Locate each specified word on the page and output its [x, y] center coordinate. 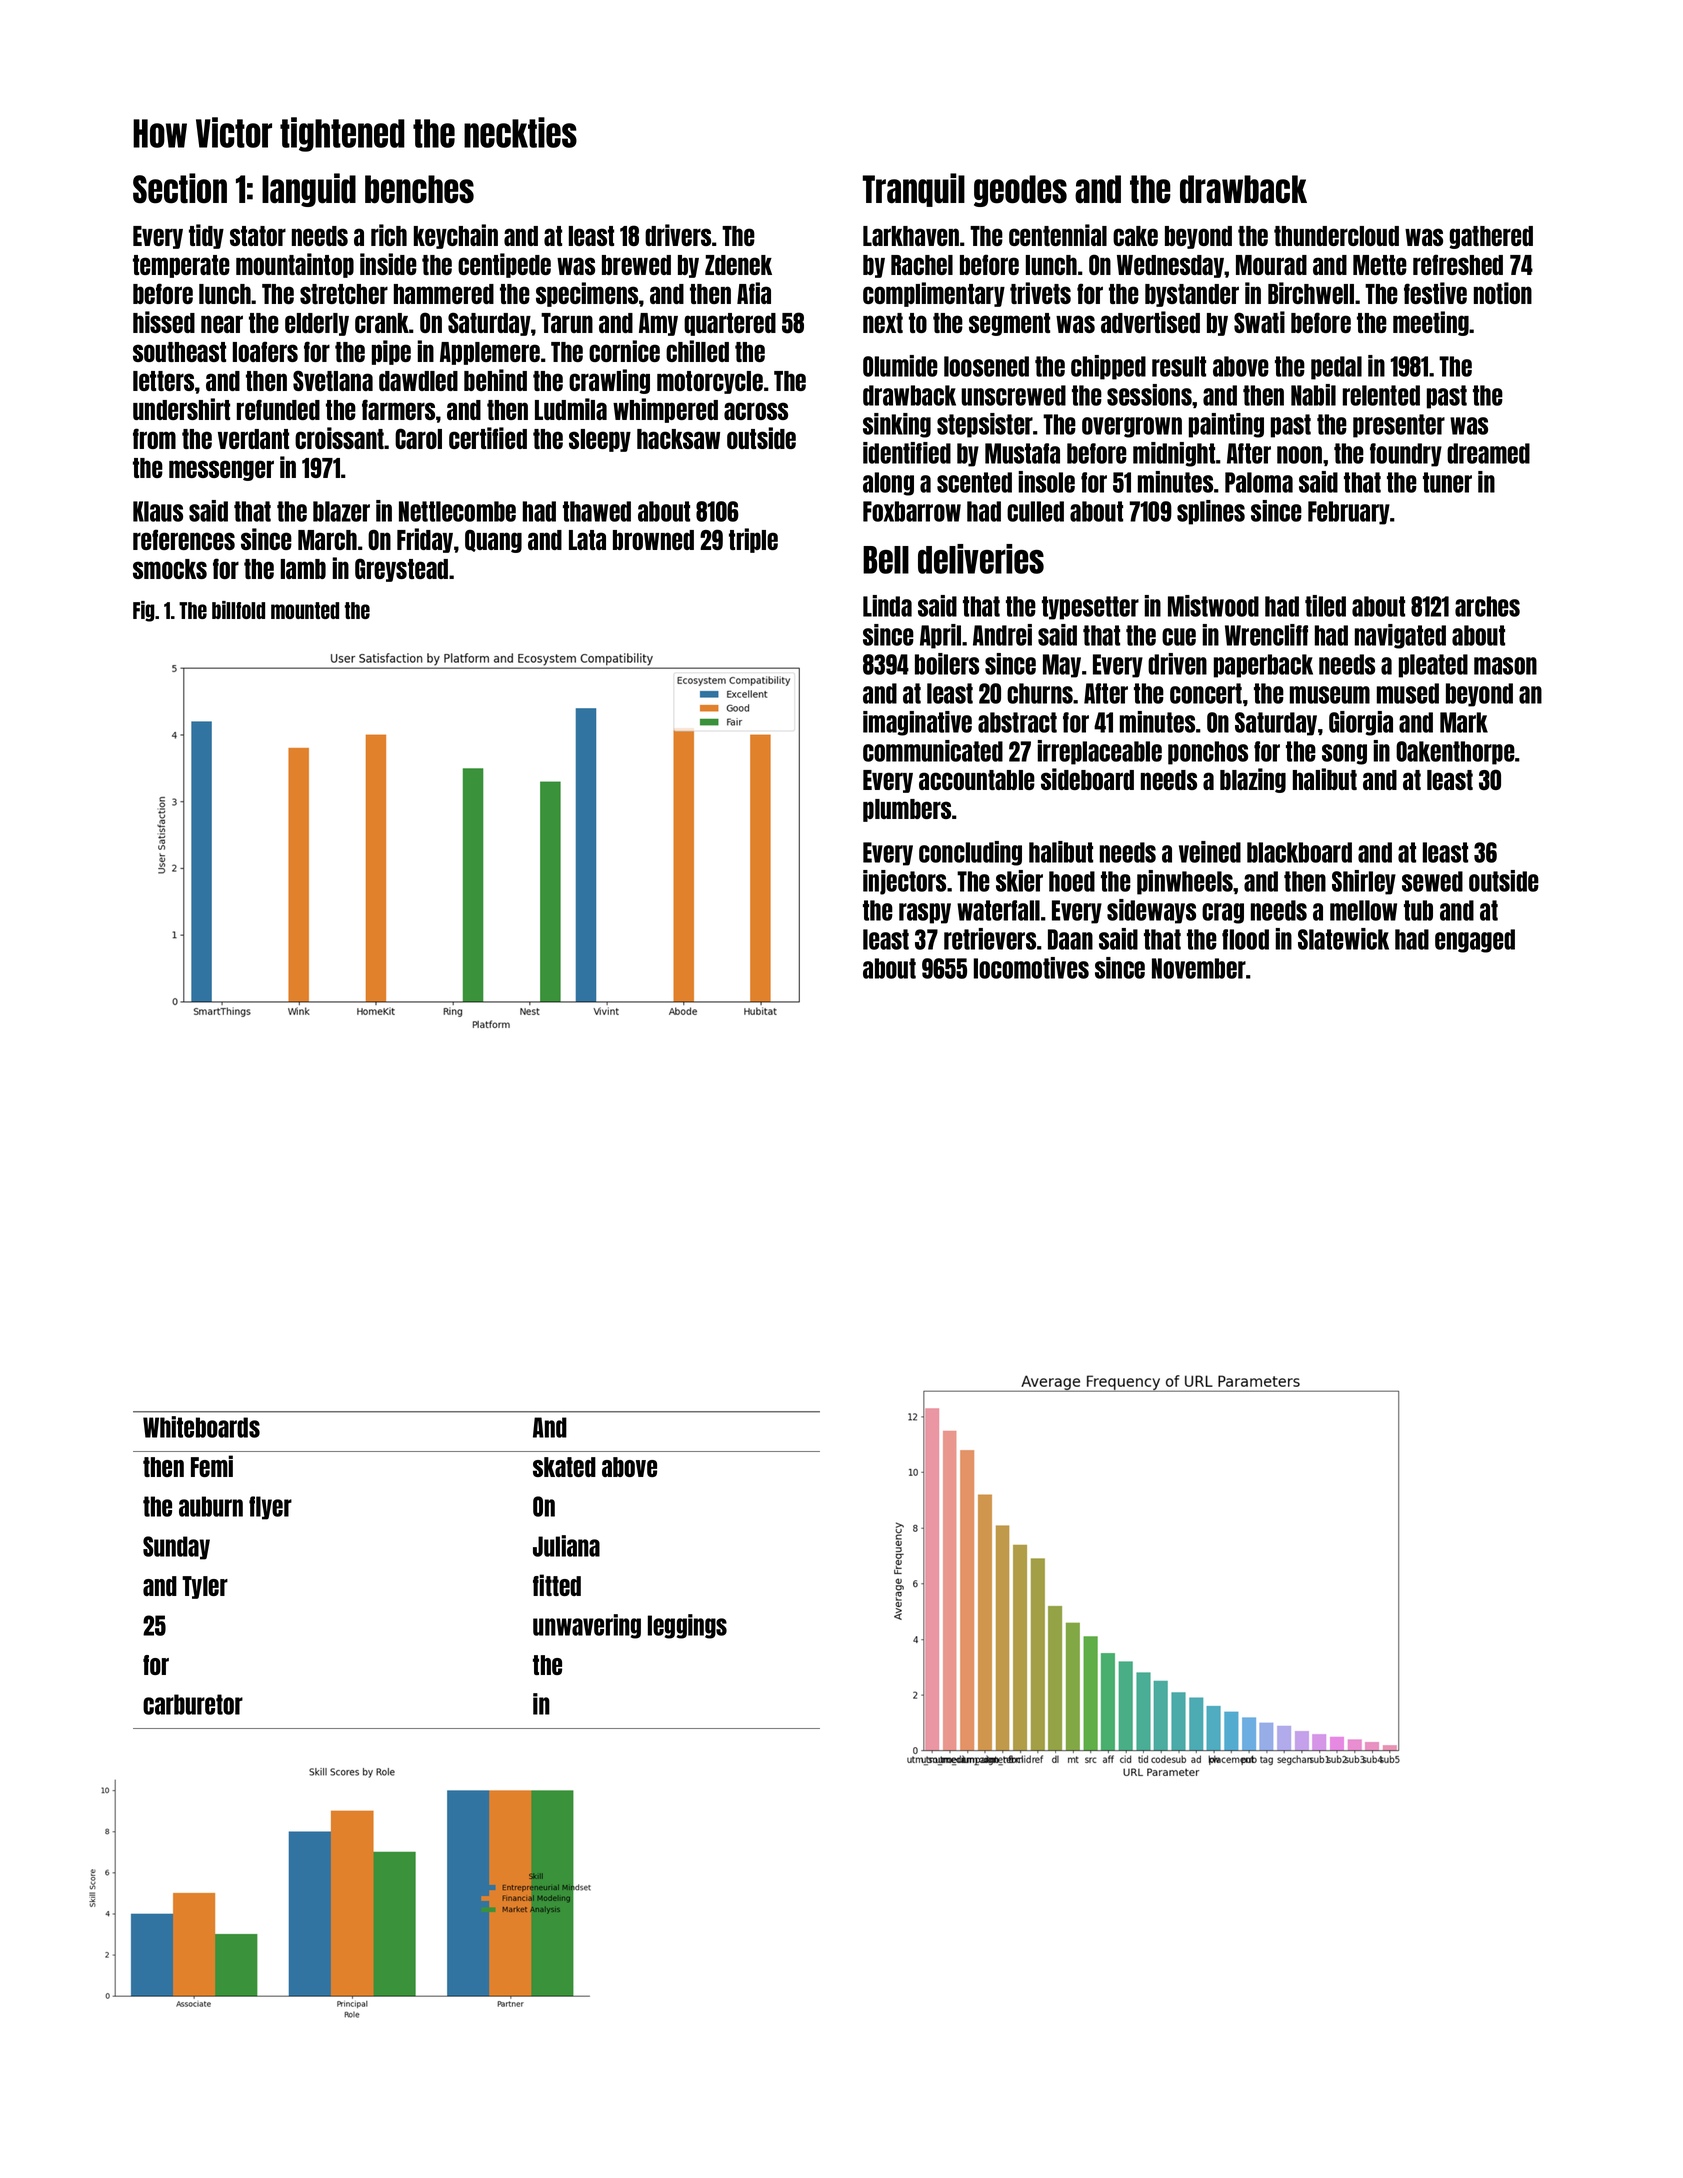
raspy [925, 913]
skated [564, 1467]
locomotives [1031, 968]
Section [180, 188]
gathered [1491, 237]
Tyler [205, 1587]
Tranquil [914, 190]
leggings [687, 1626]
